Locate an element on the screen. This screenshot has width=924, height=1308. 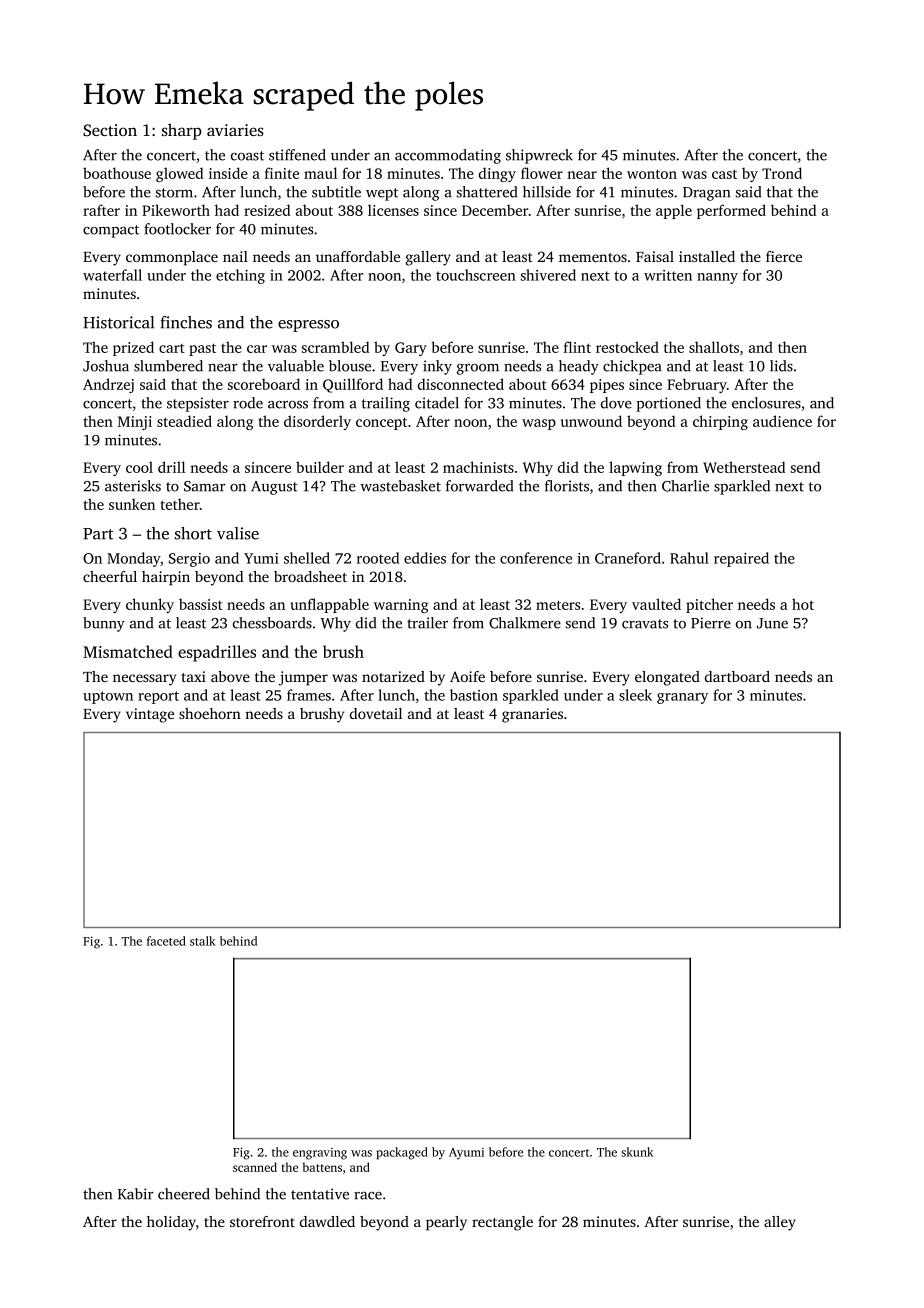
granaries is located at coordinates (532, 715).
